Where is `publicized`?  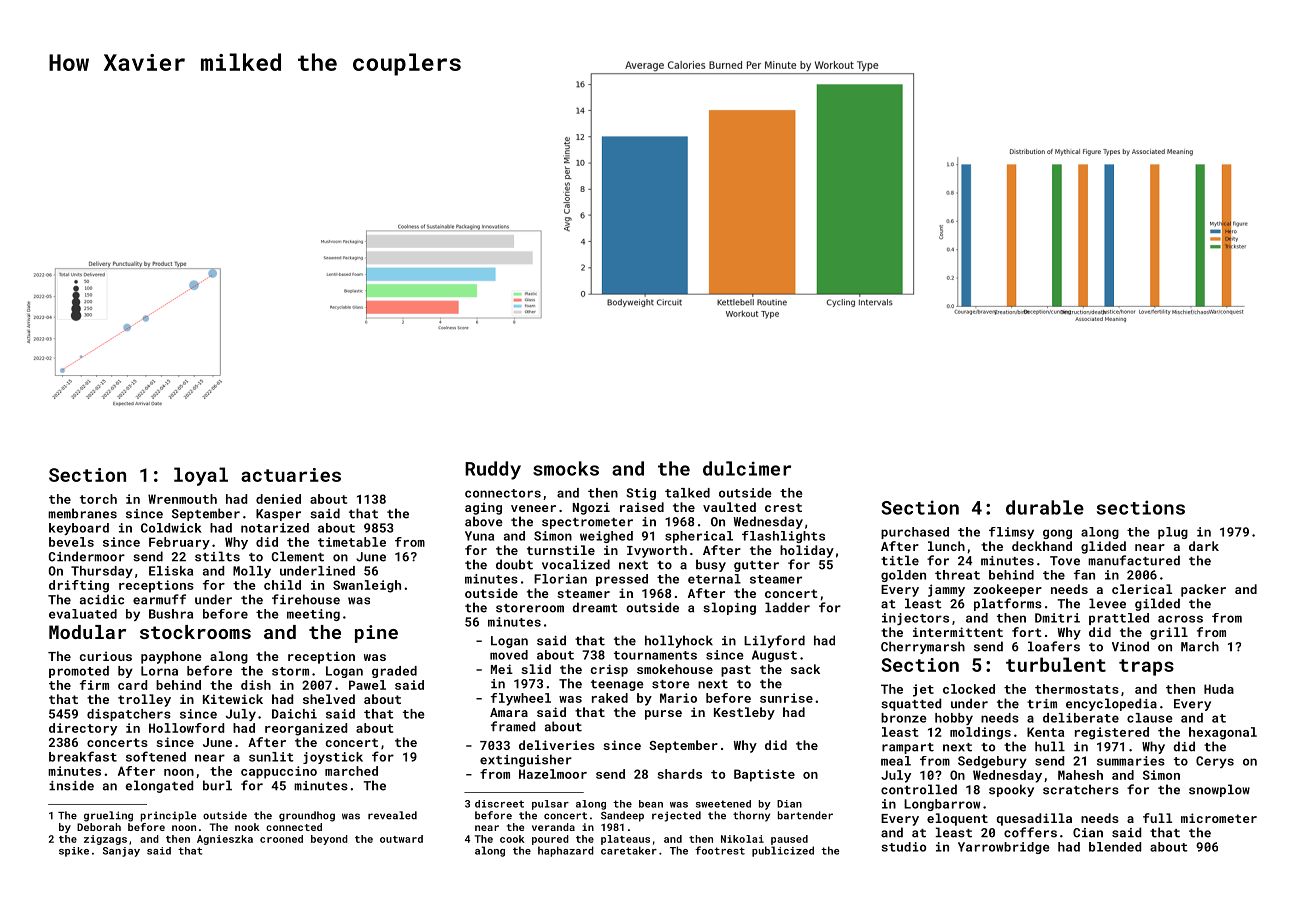 publicized is located at coordinates (783, 851).
